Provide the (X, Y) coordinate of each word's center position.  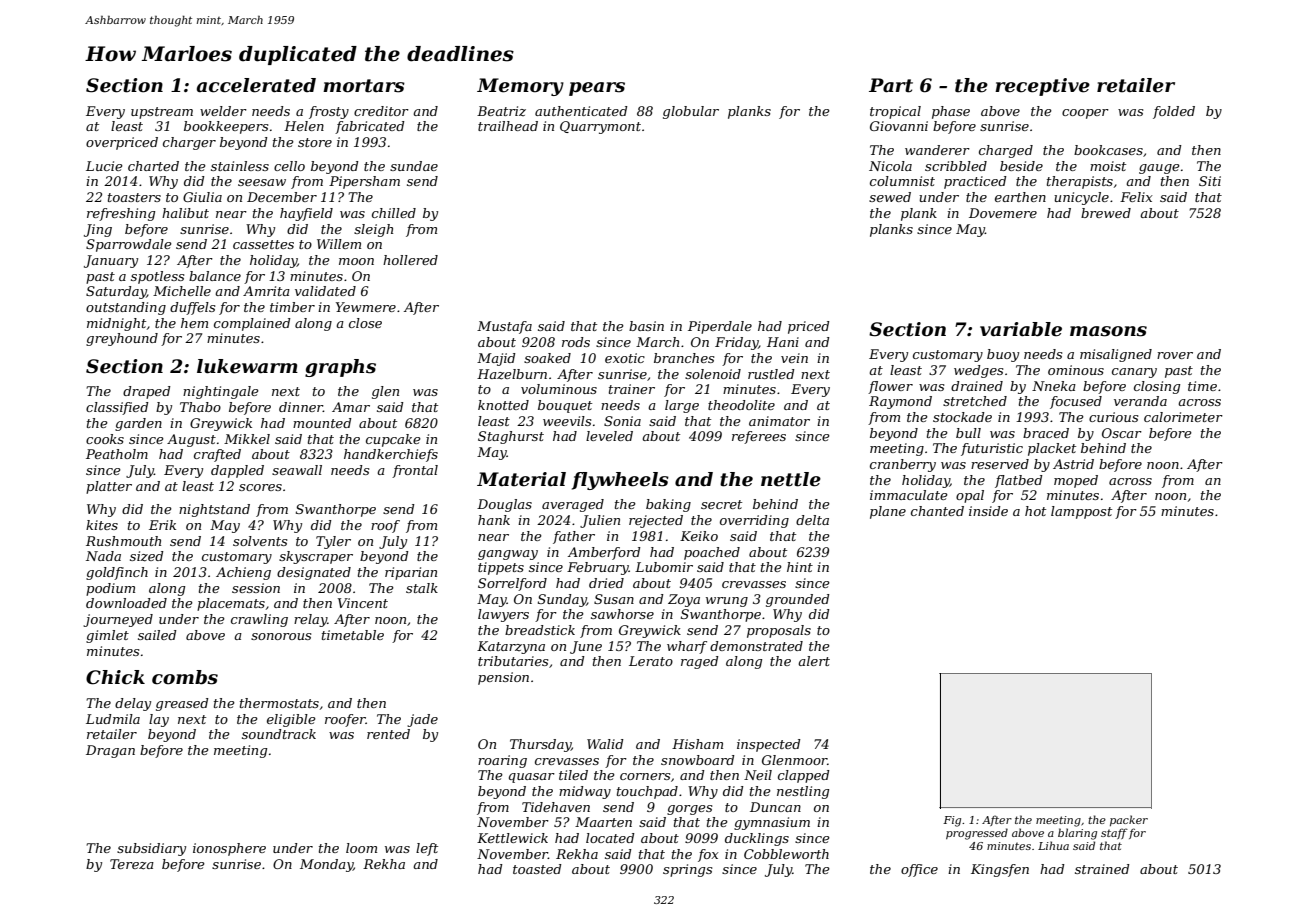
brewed (1106, 213)
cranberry (903, 465)
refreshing (121, 214)
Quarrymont (600, 127)
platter (109, 487)
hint (800, 567)
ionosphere (229, 849)
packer (1129, 820)
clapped (804, 776)
